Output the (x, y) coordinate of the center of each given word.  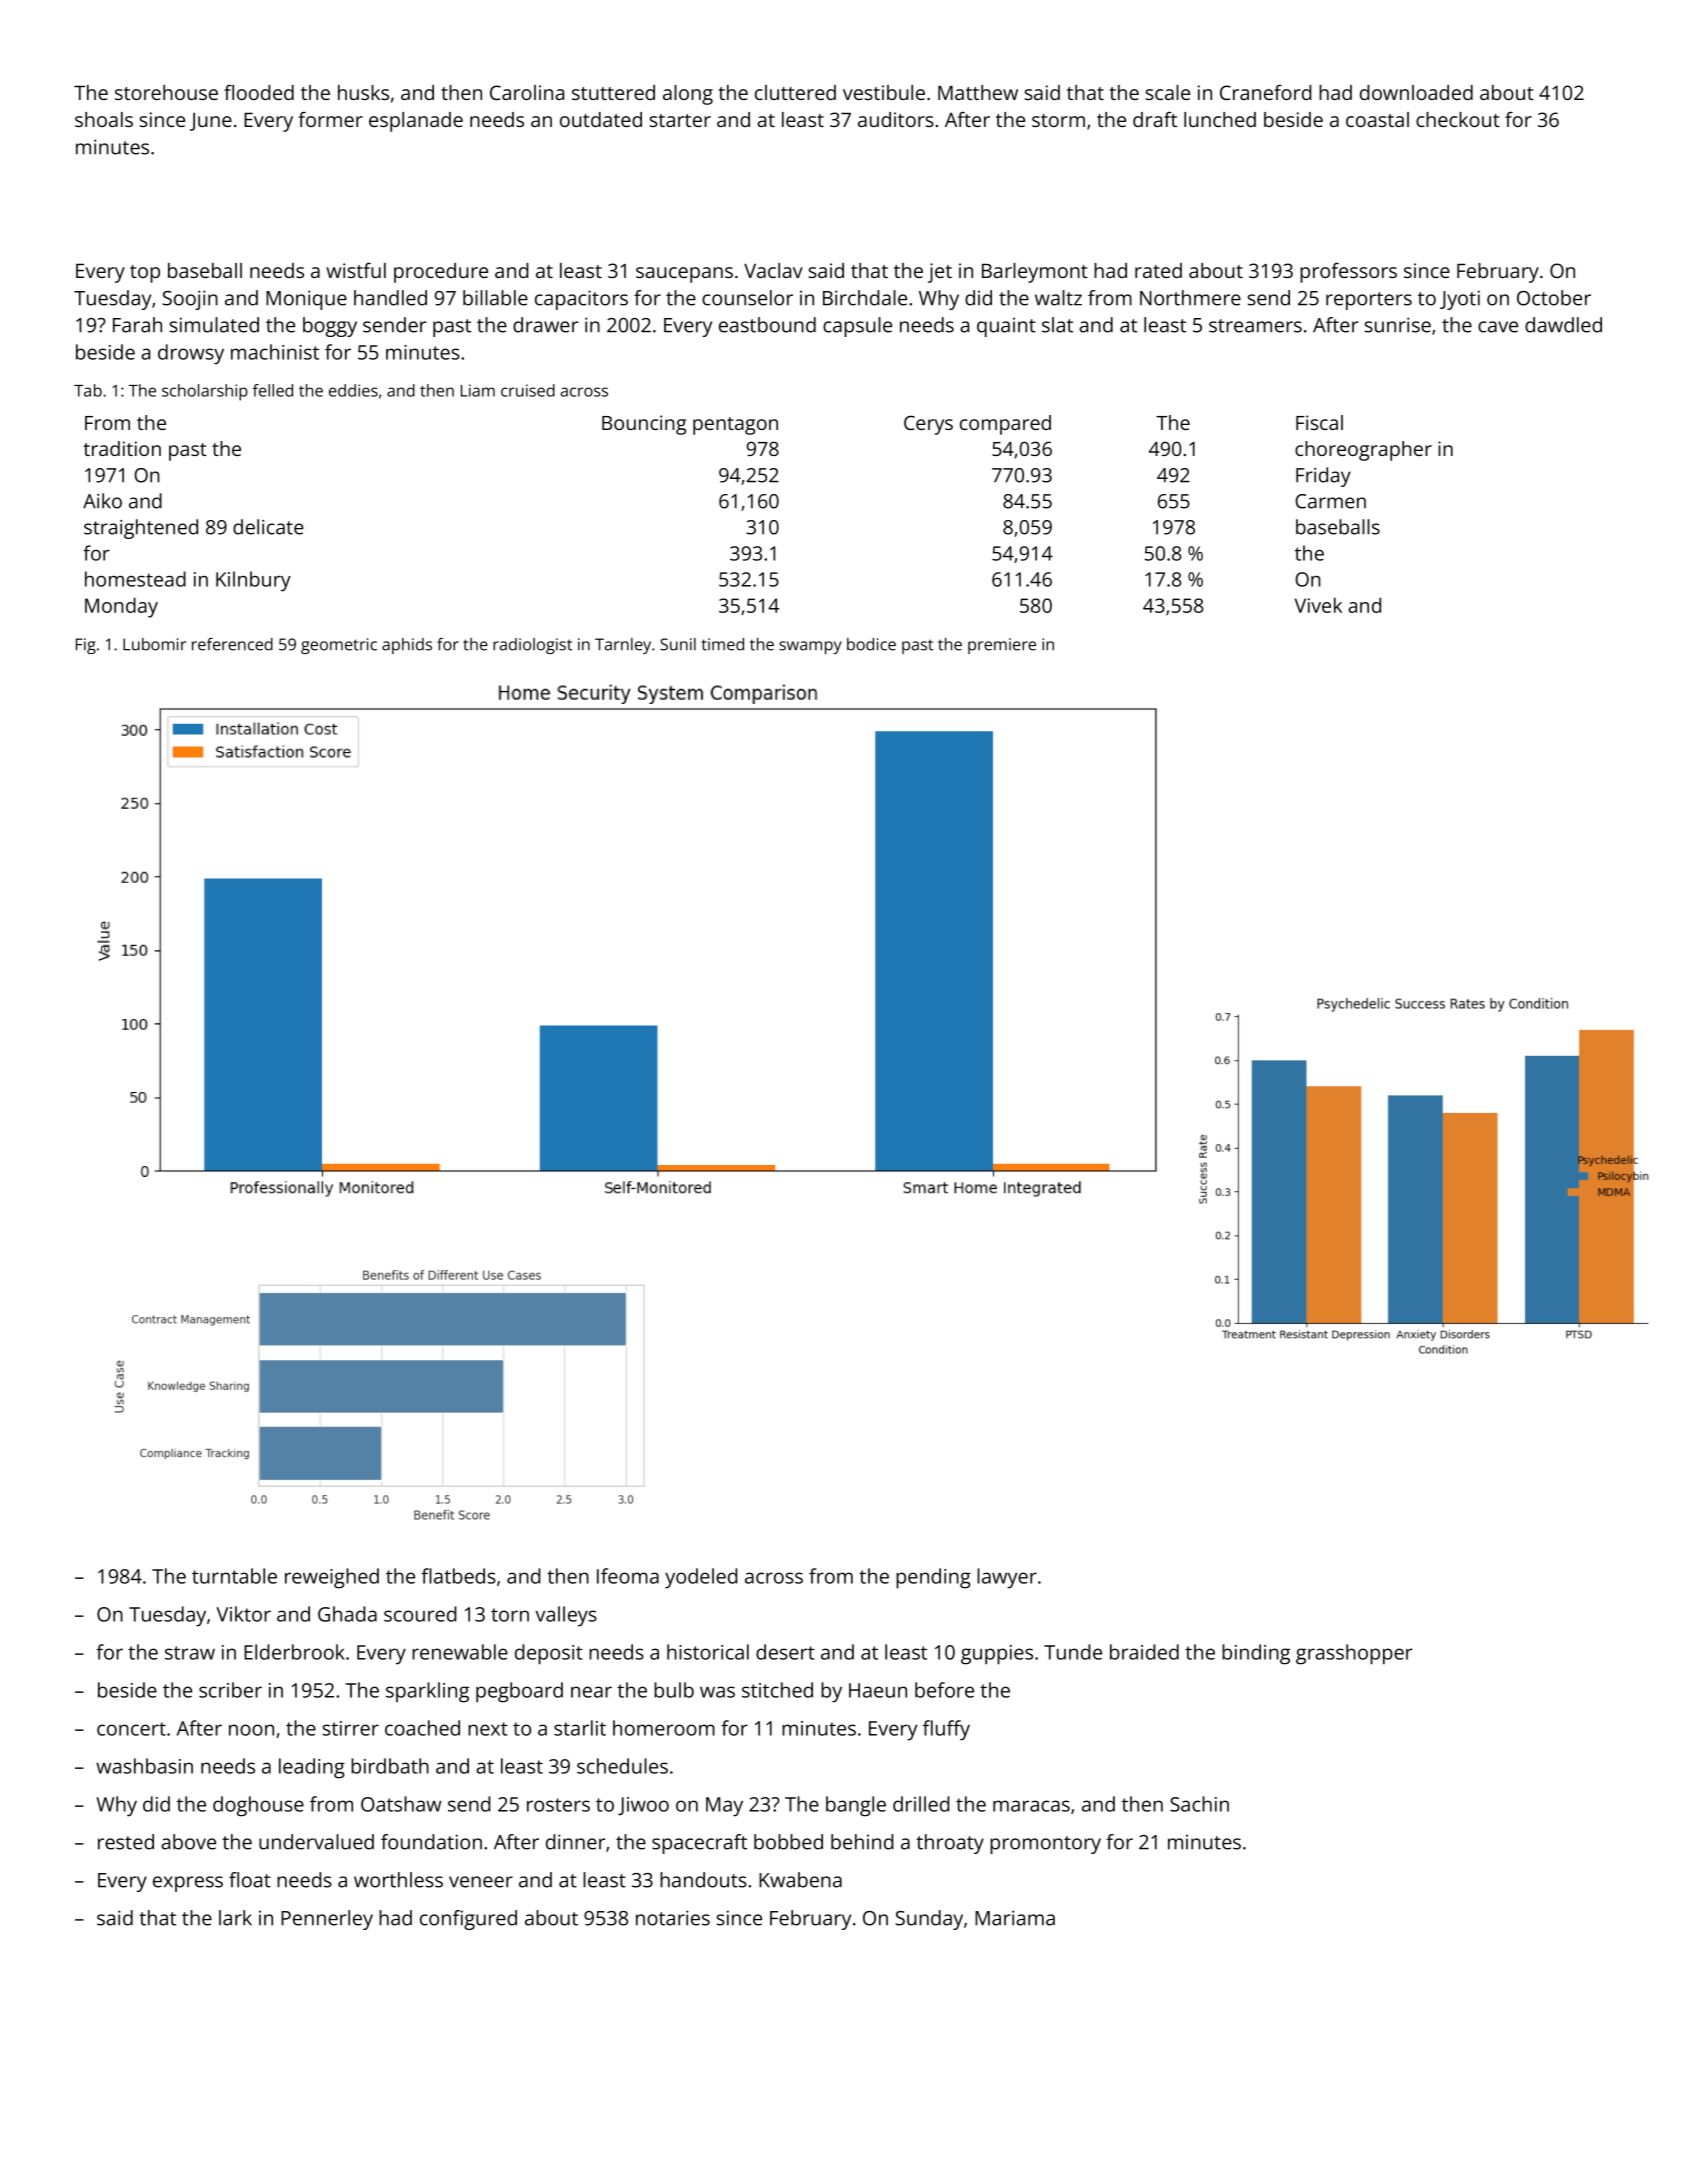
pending (933, 1578)
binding (1256, 1654)
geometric (339, 646)
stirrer (351, 1728)
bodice (871, 644)
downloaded (1416, 92)
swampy (810, 647)
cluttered (795, 92)
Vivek (1318, 605)
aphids (407, 646)
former (330, 119)
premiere (1002, 646)
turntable (234, 1576)
